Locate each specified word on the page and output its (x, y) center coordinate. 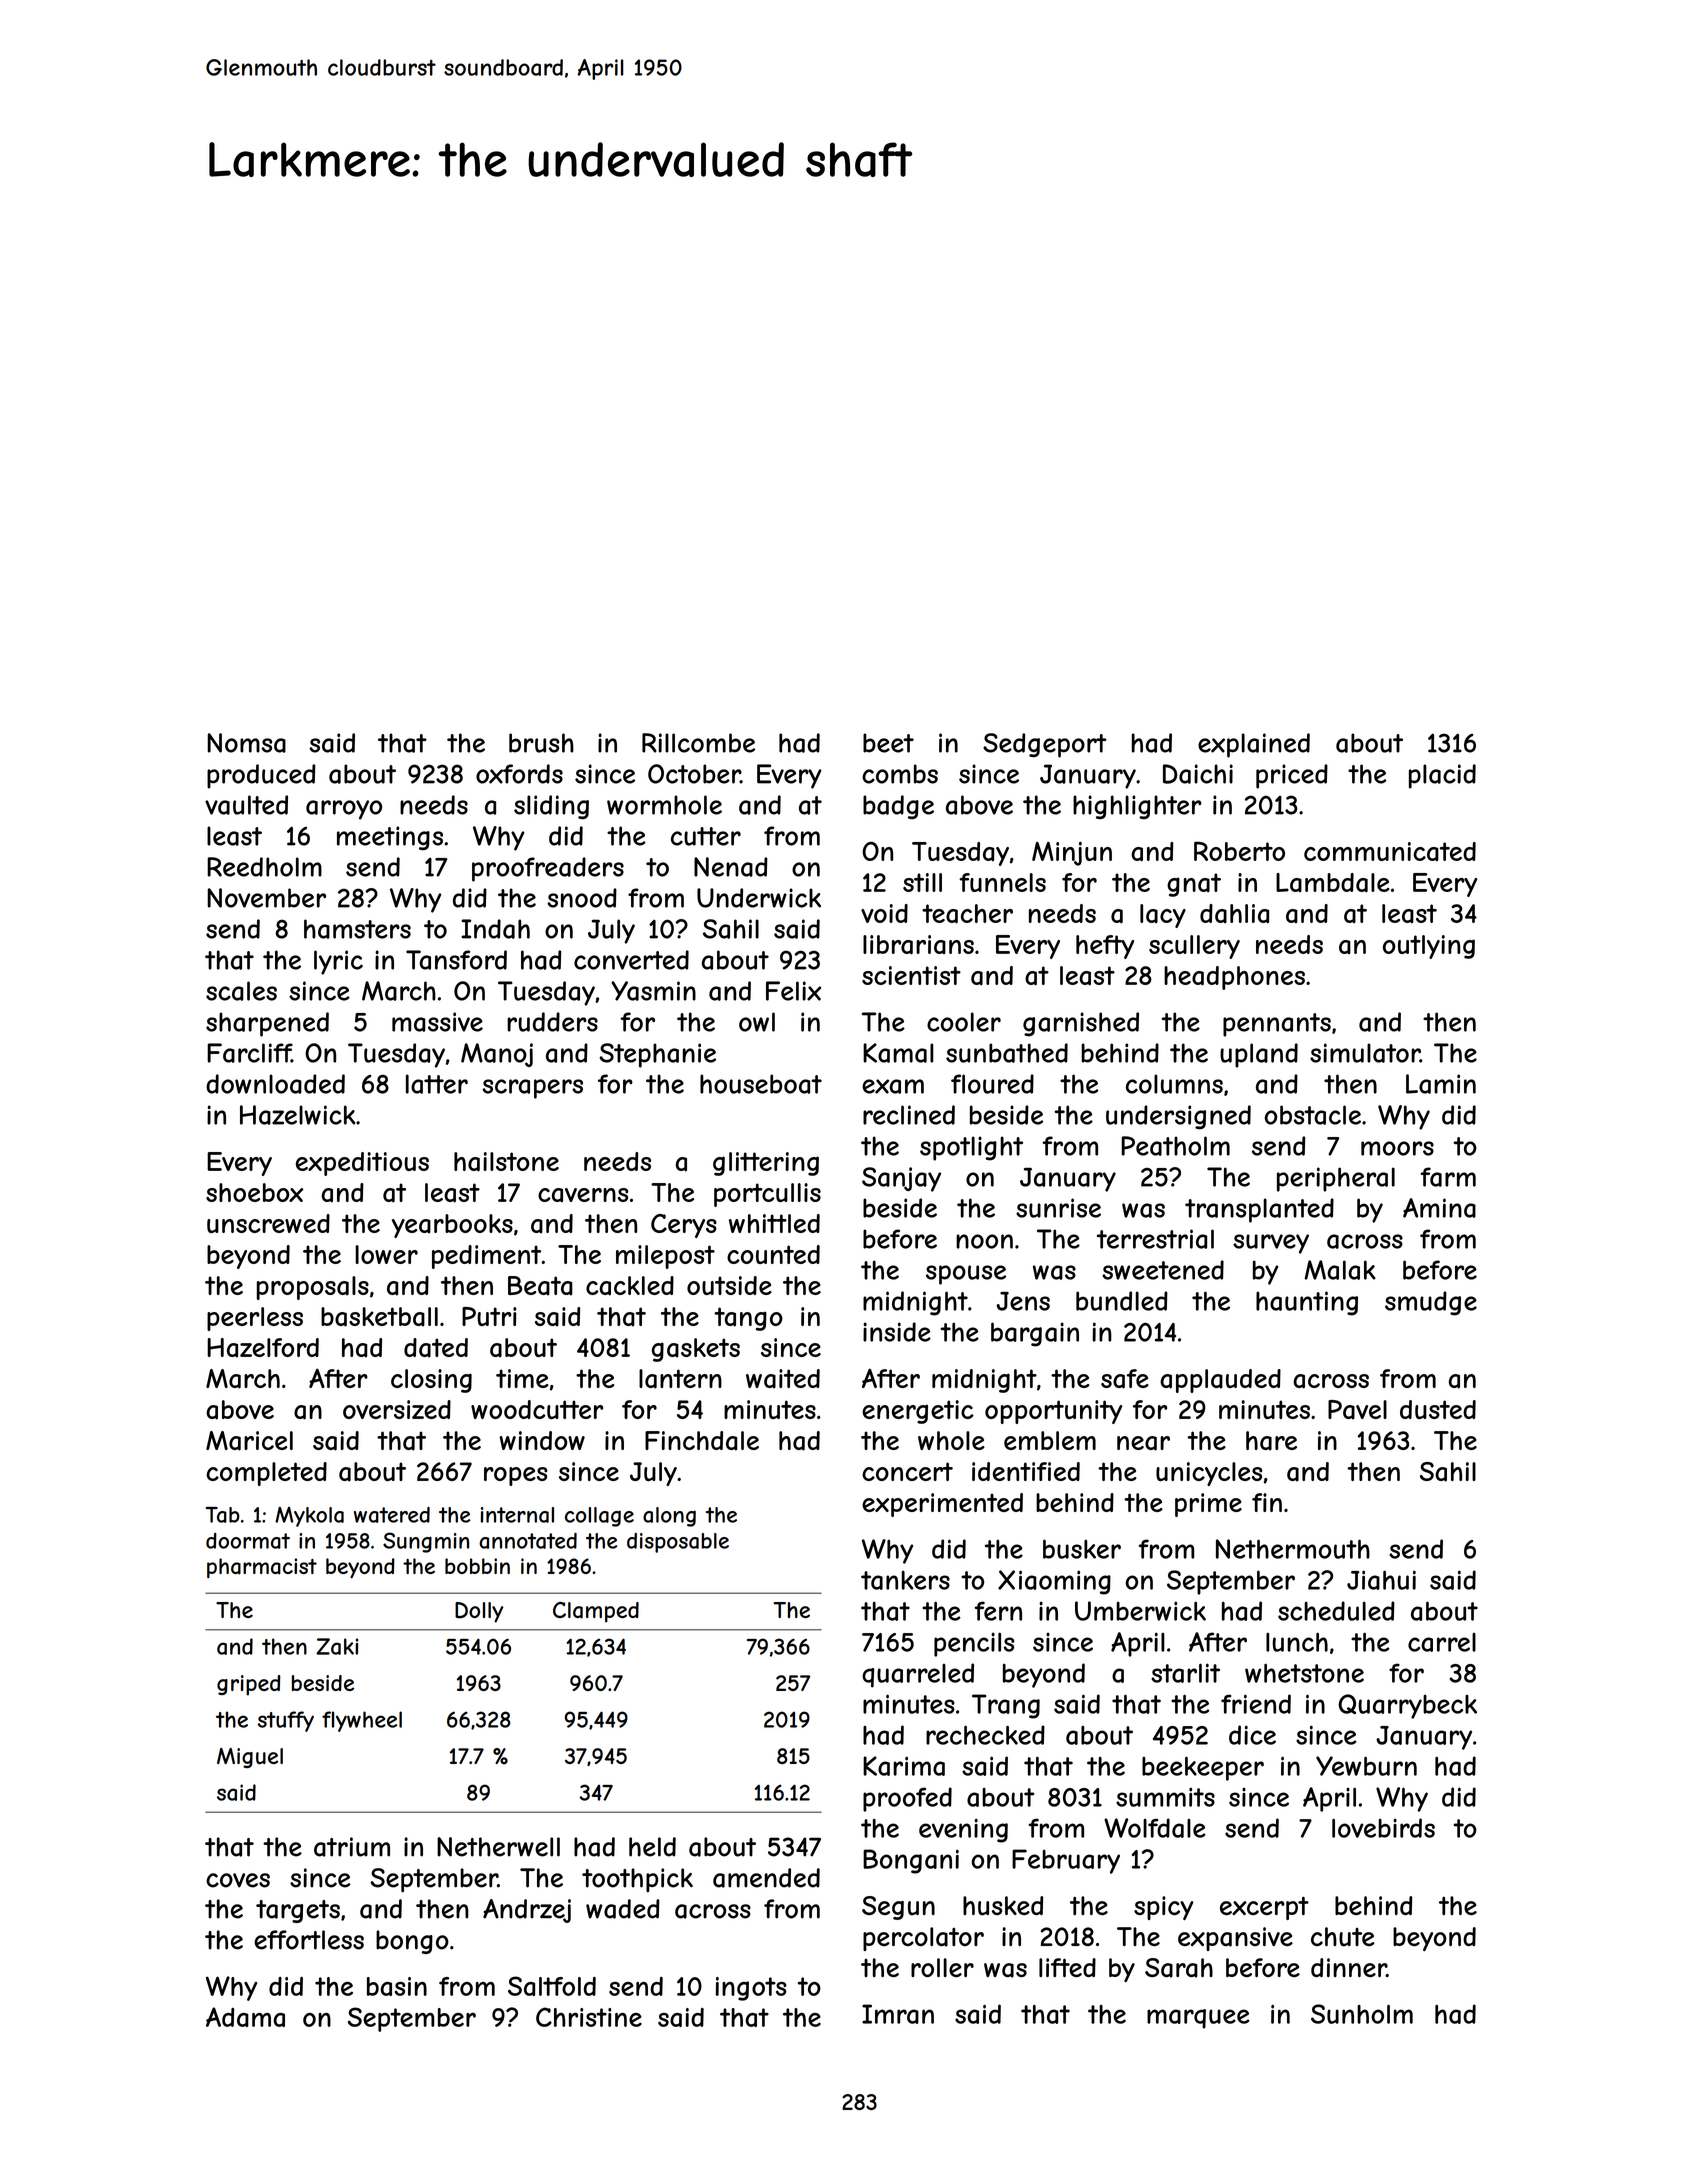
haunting (1307, 1303)
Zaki (337, 1646)
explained (1254, 745)
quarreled (918, 1675)
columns (1174, 1084)
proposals (313, 1288)
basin (397, 1986)
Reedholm (264, 867)
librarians (918, 945)
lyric (338, 962)
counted (773, 1254)
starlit (1185, 1673)
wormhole (664, 805)
